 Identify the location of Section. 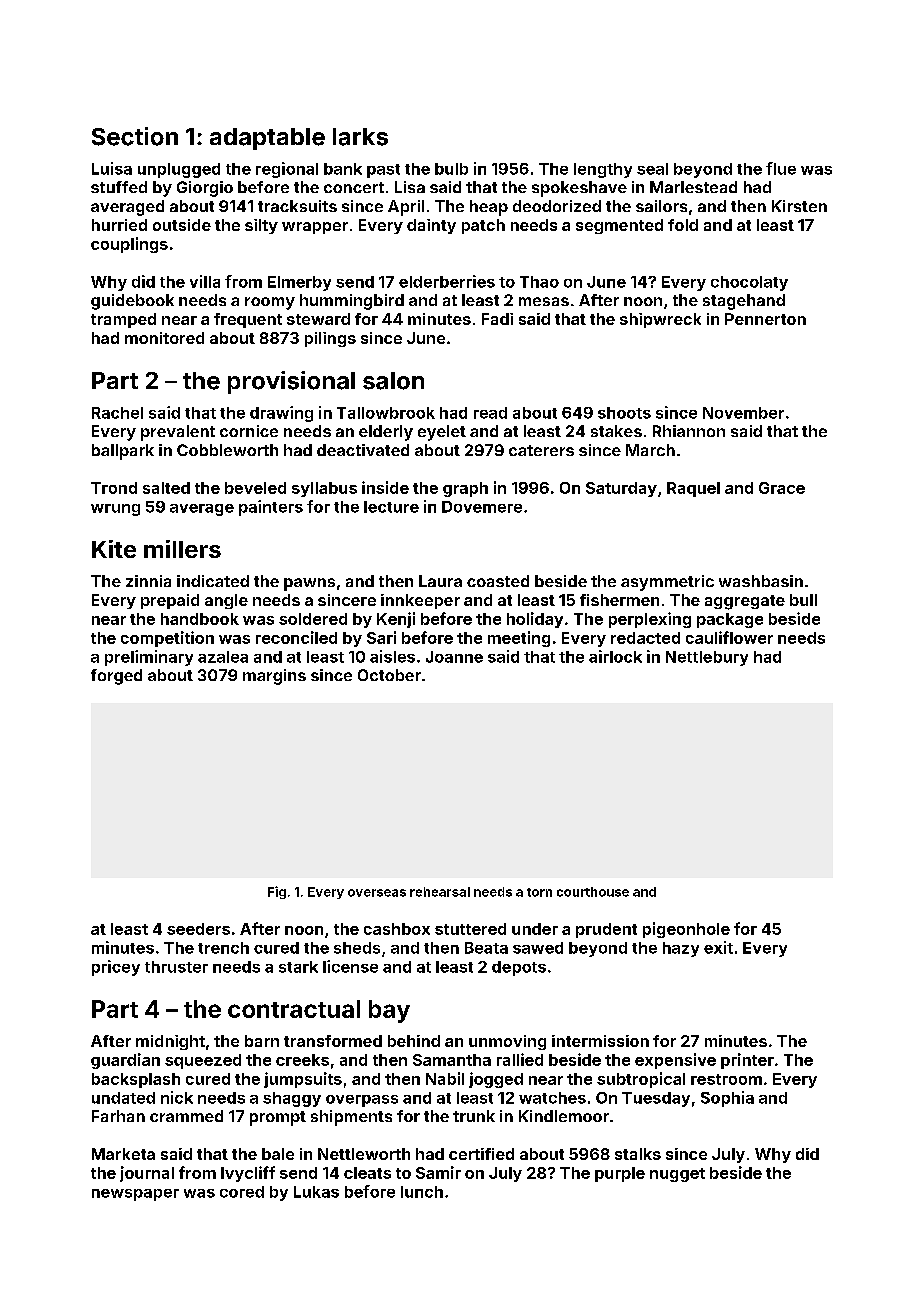
(135, 136).
